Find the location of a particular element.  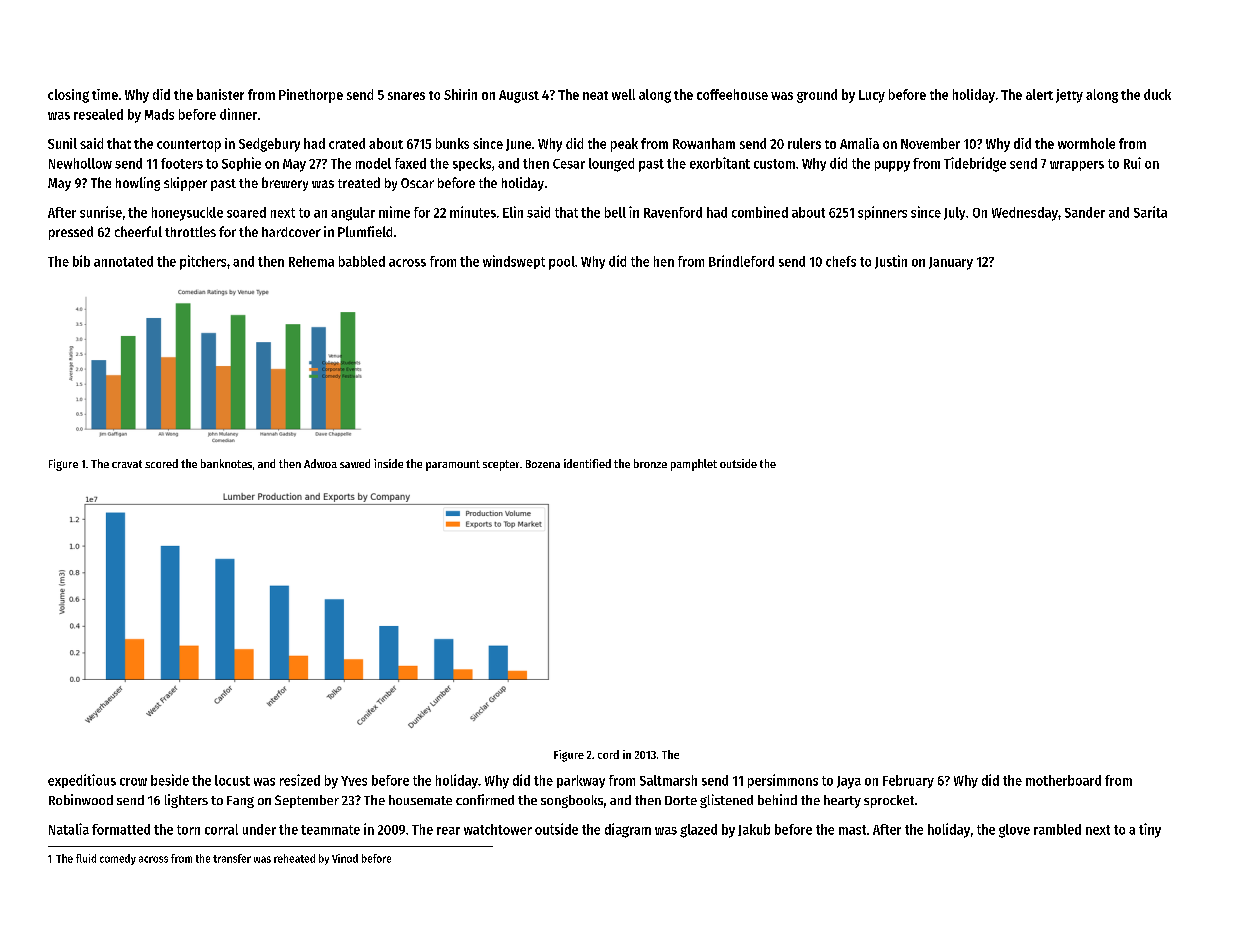

banknotes is located at coordinates (226, 463).
